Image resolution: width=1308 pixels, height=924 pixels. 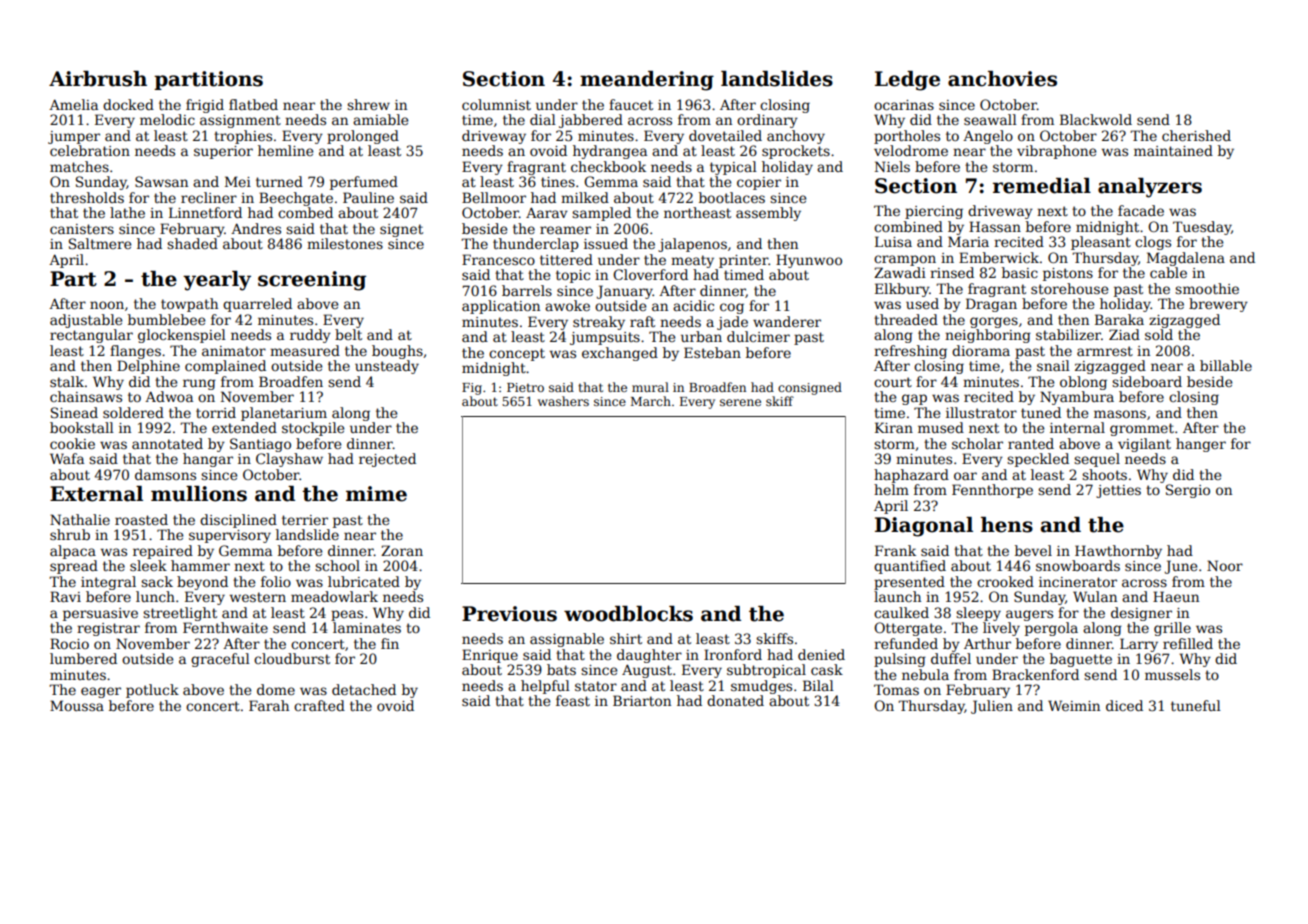 I want to click on Sergio, so click(x=1188, y=491).
